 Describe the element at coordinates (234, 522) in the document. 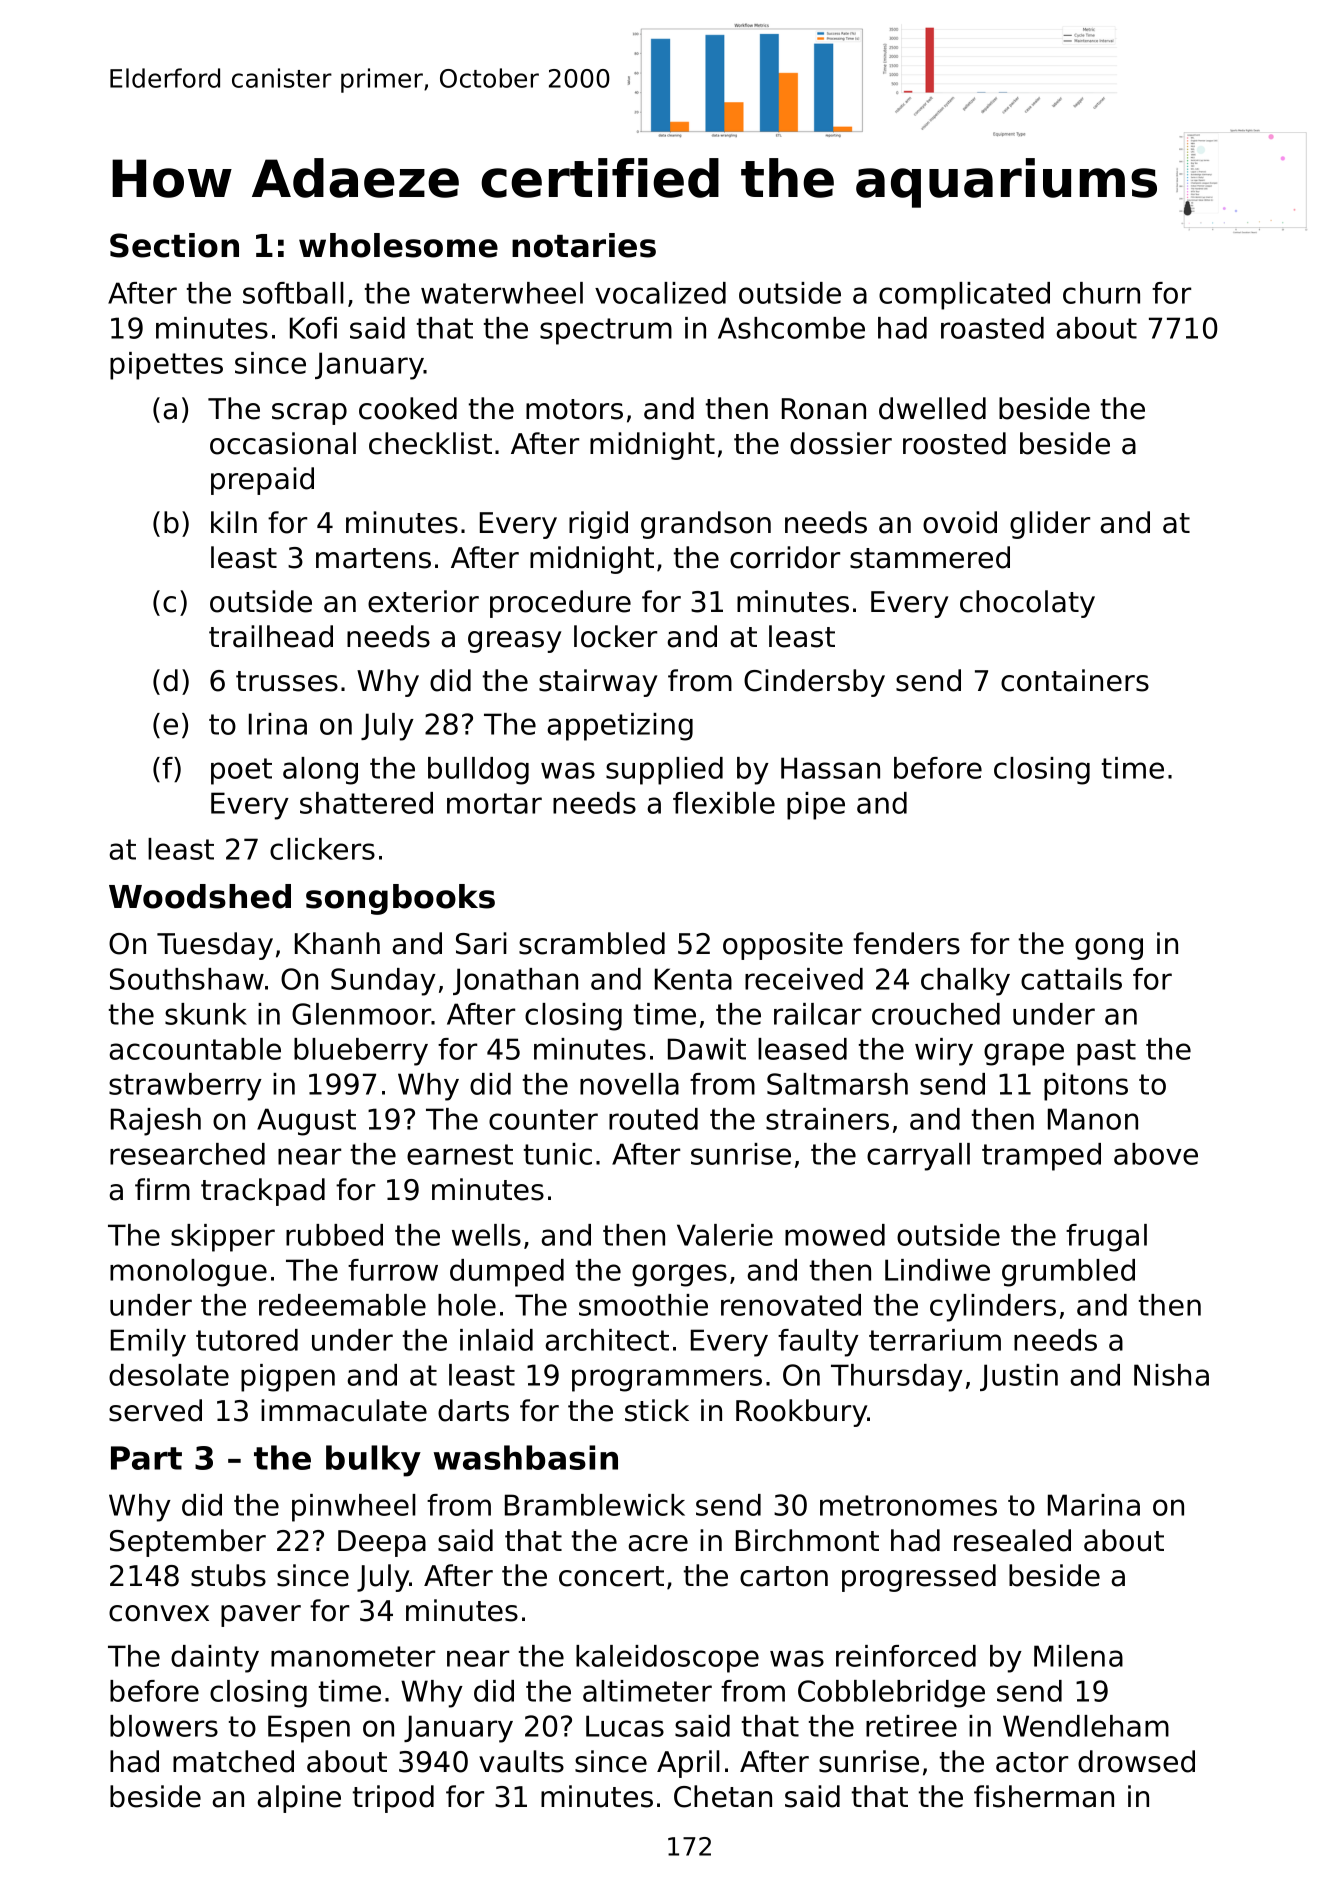

I see `kiln` at that location.
